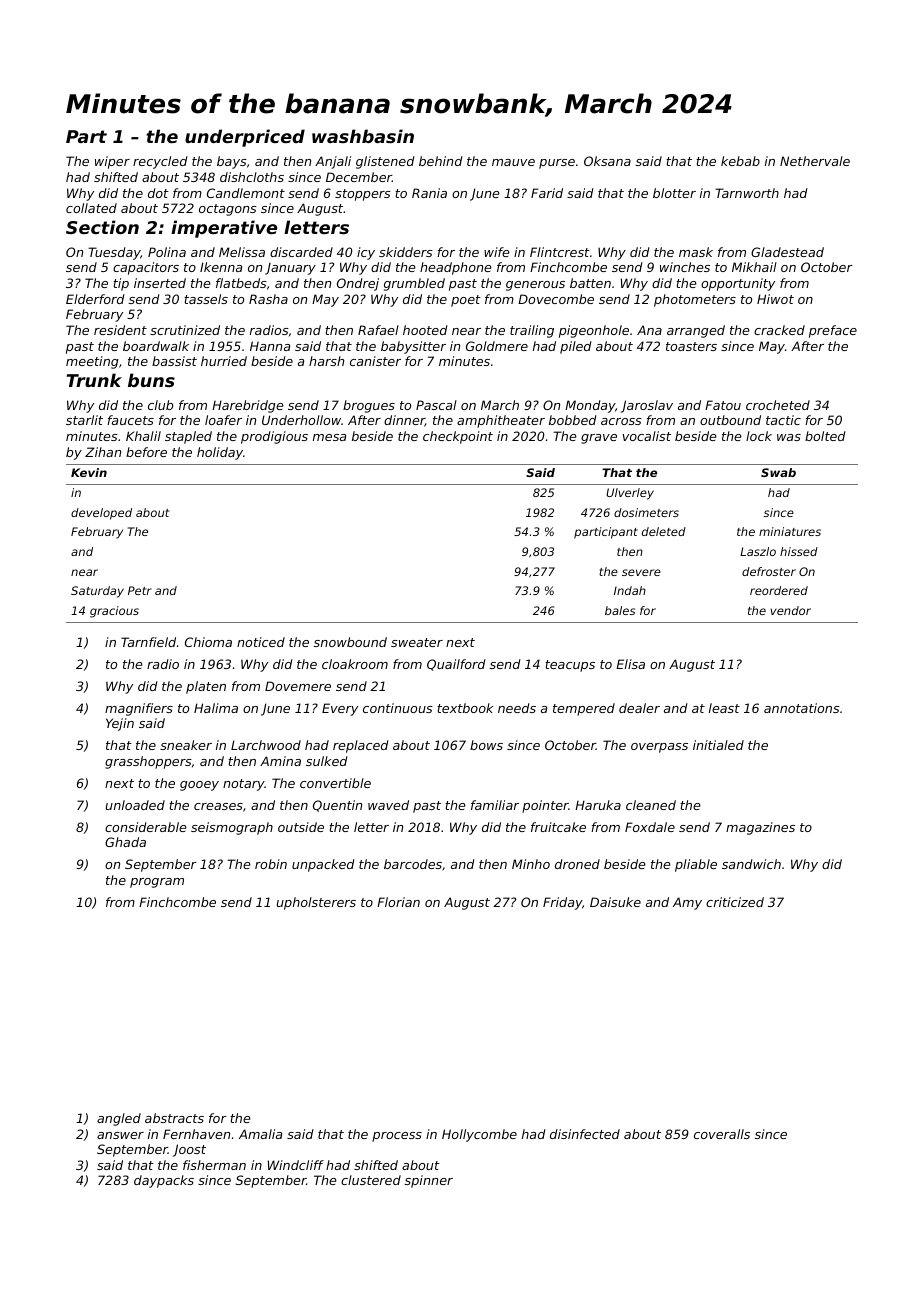 The width and height of the screenshot is (924, 1308). What do you see at coordinates (112, 162) in the screenshot?
I see `wiper` at bounding box center [112, 162].
